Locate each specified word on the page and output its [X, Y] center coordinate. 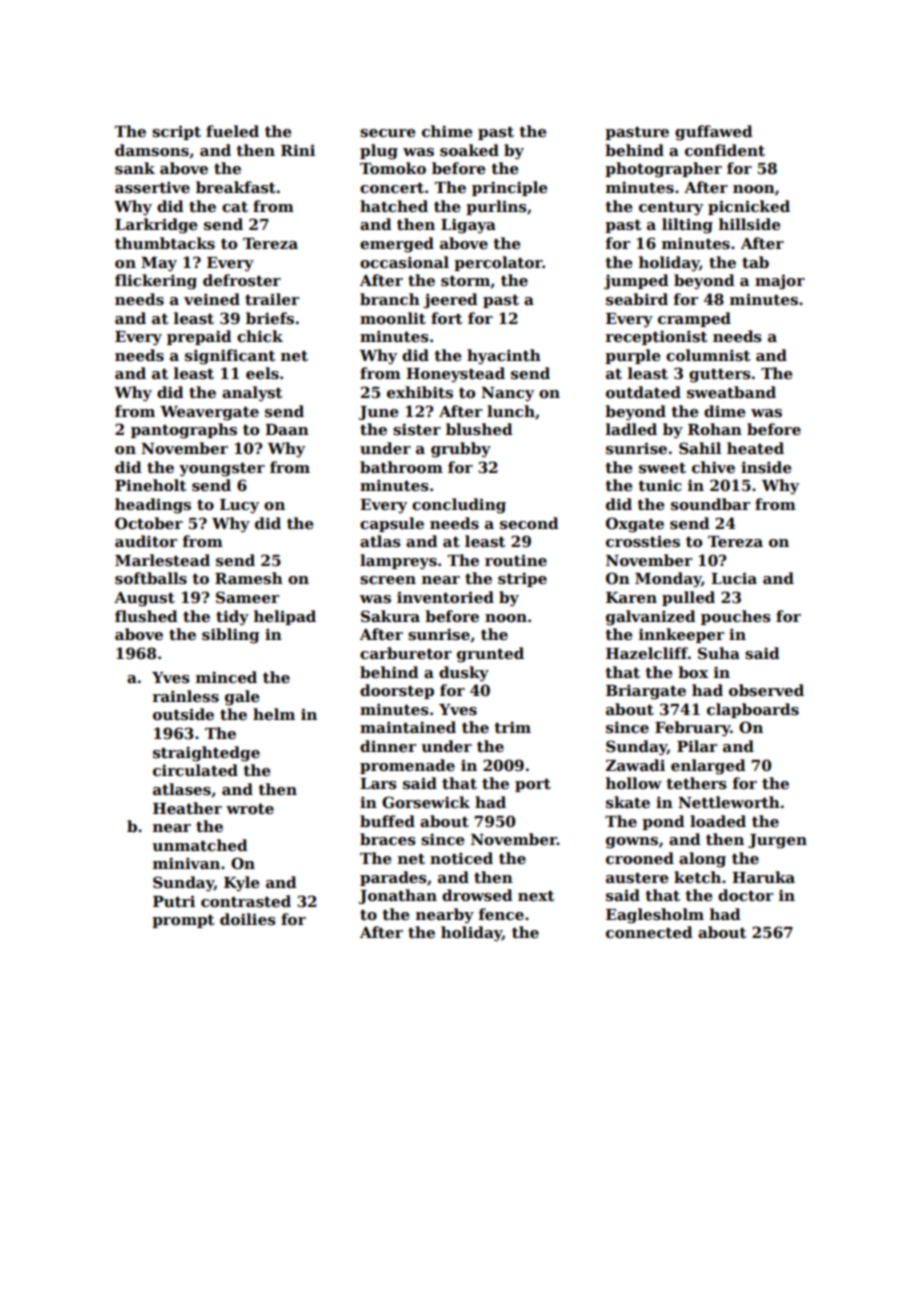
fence [501, 914]
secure [388, 133]
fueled [232, 131]
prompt [183, 921]
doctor [745, 895]
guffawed [714, 133]
